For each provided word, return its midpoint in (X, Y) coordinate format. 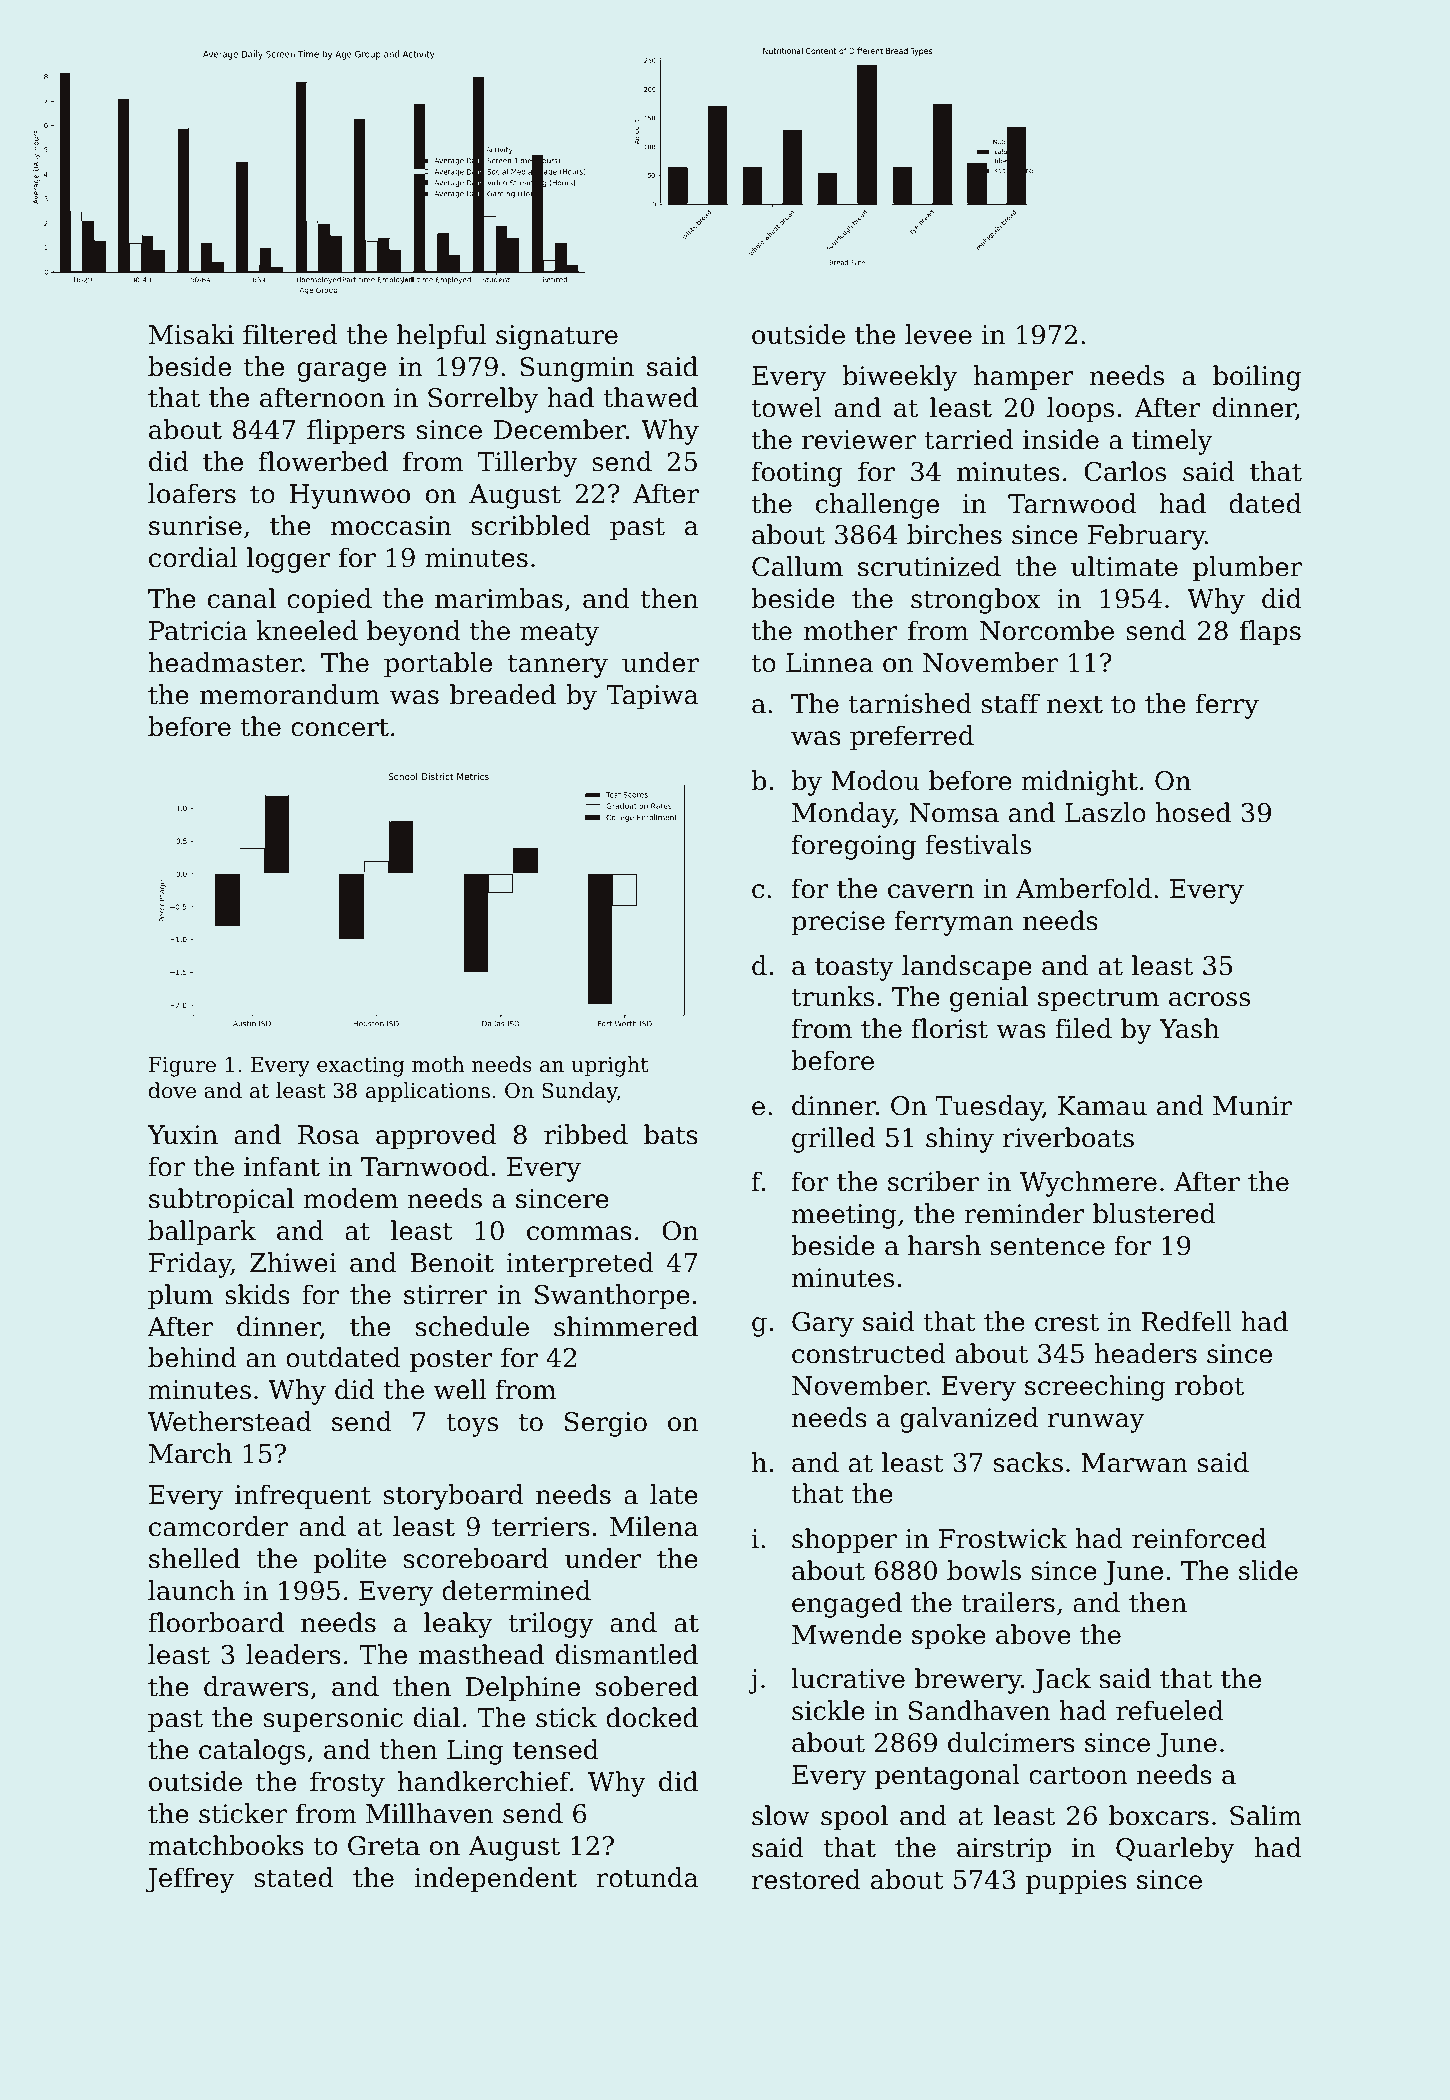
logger (289, 560)
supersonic (333, 1720)
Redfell (1186, 1321)
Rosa (329, 1135)
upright (609, 1066)
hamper (1024, 378)
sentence (1047, 1246)
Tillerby (527, 464)
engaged (847, 1605)
